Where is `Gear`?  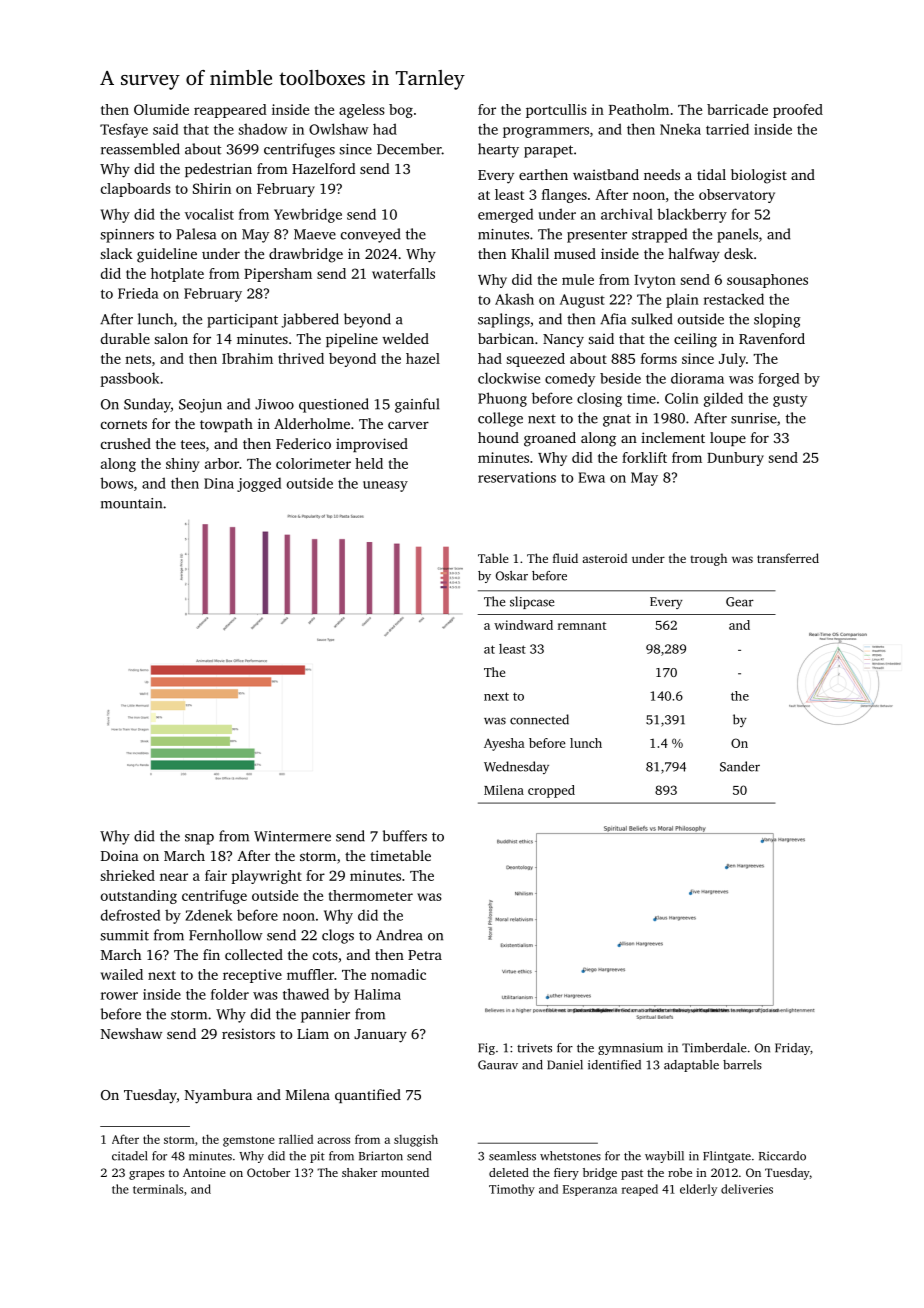 Gear is located at coordinates (740, 602).
